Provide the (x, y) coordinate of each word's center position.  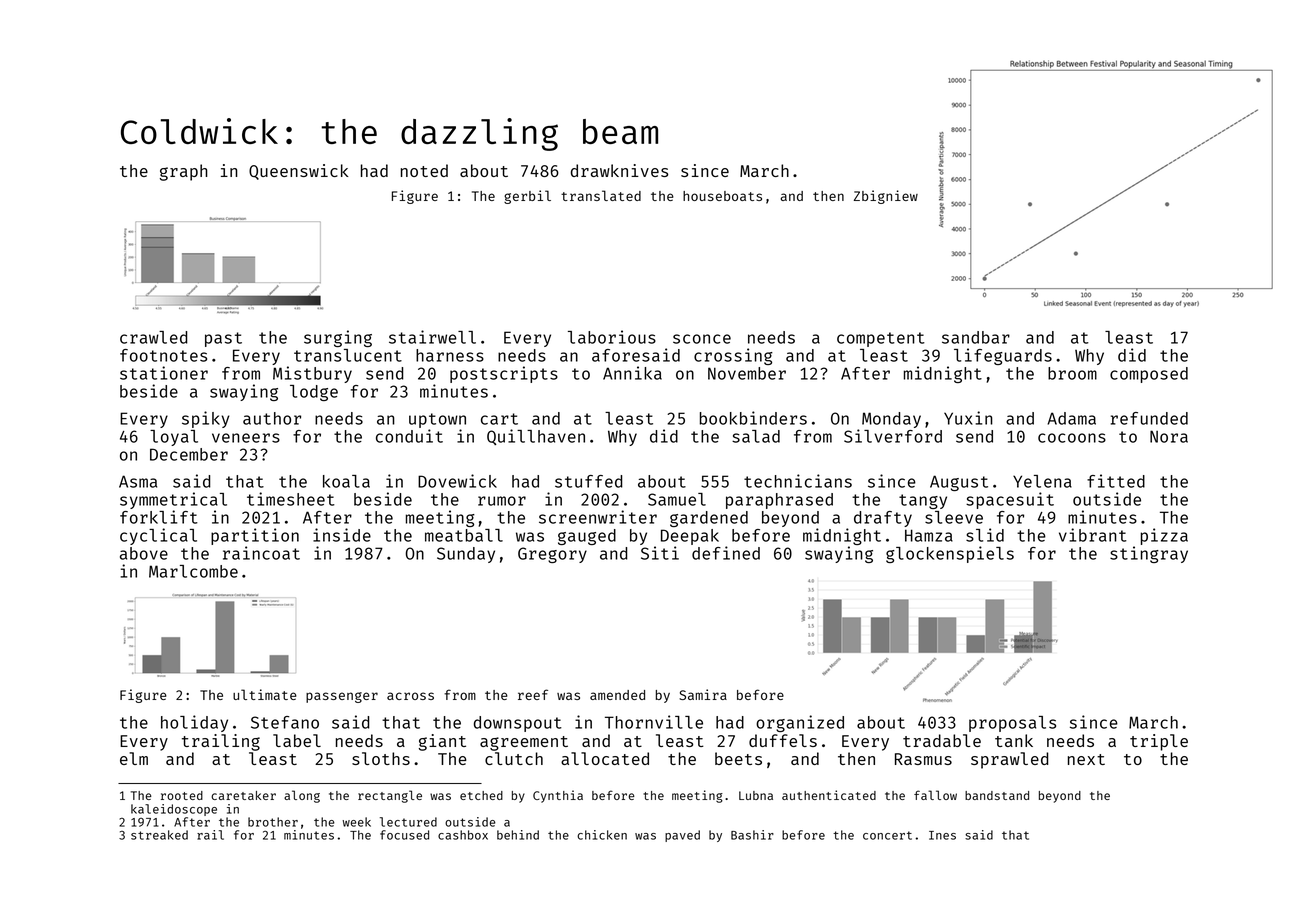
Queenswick (299, 172)
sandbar (976, 337)
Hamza (929, 535)
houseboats (722, 196)
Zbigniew (886, 197)
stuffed (589, 481)
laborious (612, 337)
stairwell (432, 337)
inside (342, 535)
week (356, 822)
